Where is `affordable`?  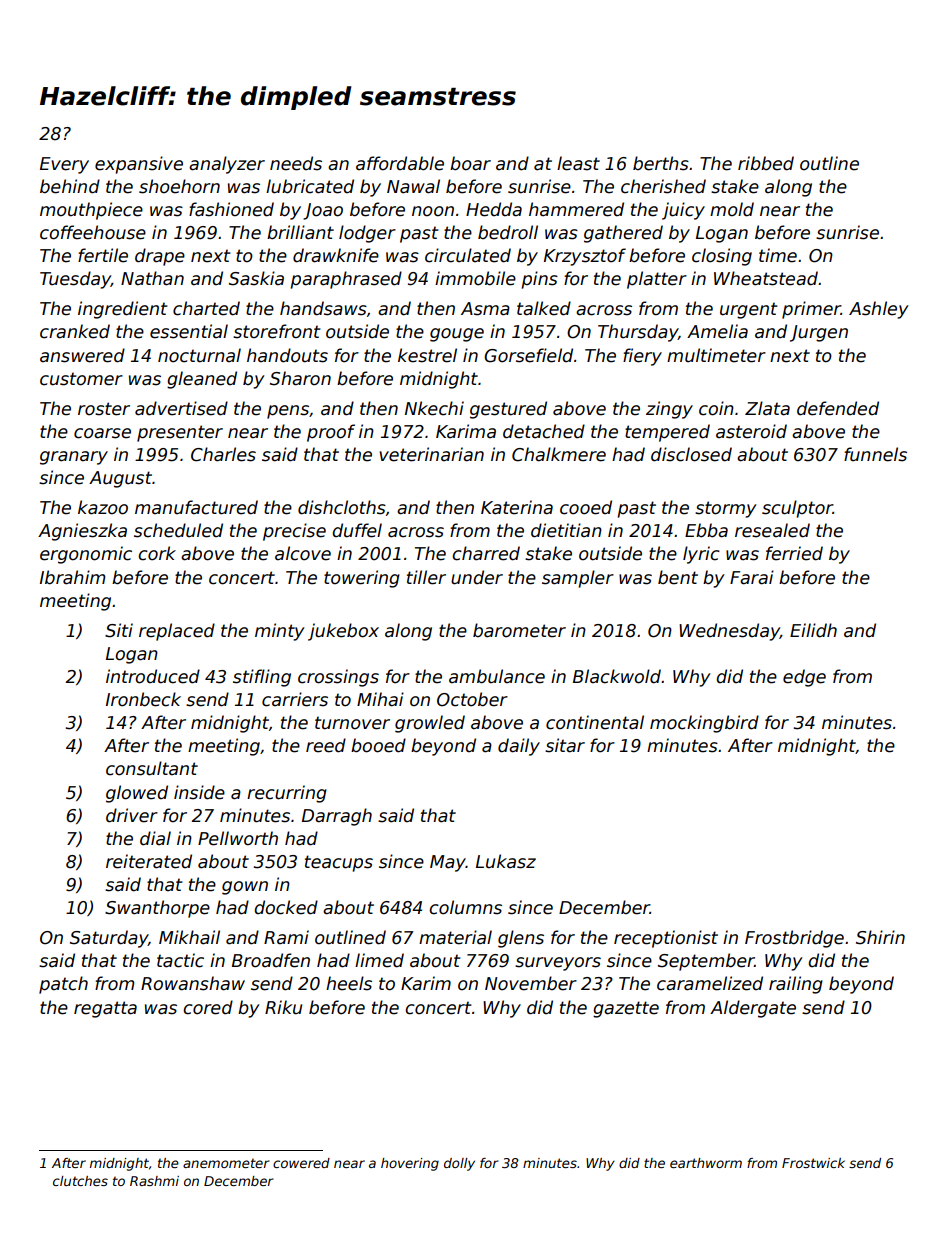
affordable is located at coordinates (400, 163).
